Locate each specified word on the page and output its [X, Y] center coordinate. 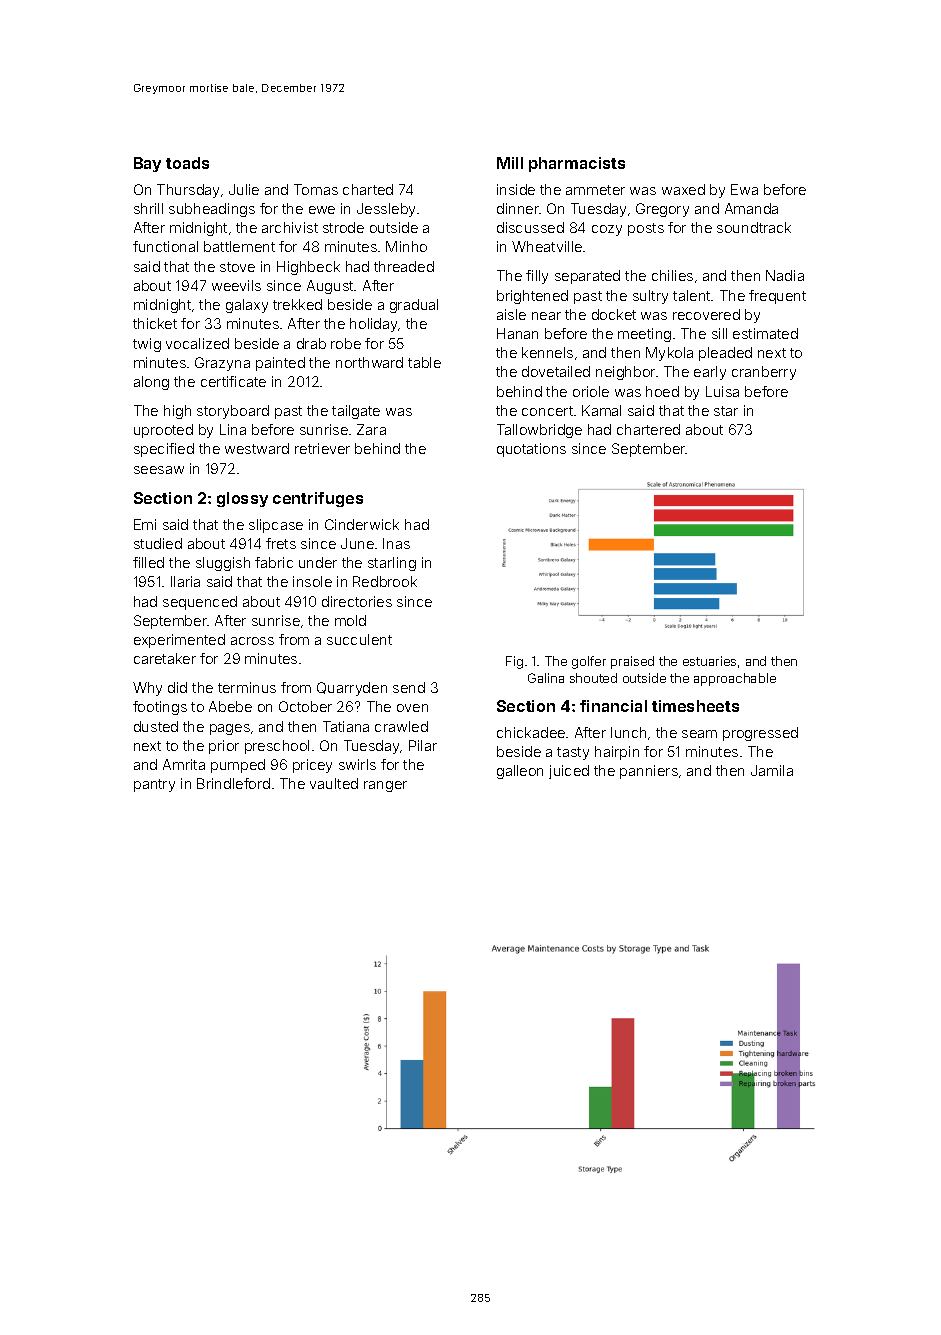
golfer [589, 662]
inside [516, 189]
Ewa [744, 189]
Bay [147, 164]
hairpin [617, 753]
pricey [312, 766]
